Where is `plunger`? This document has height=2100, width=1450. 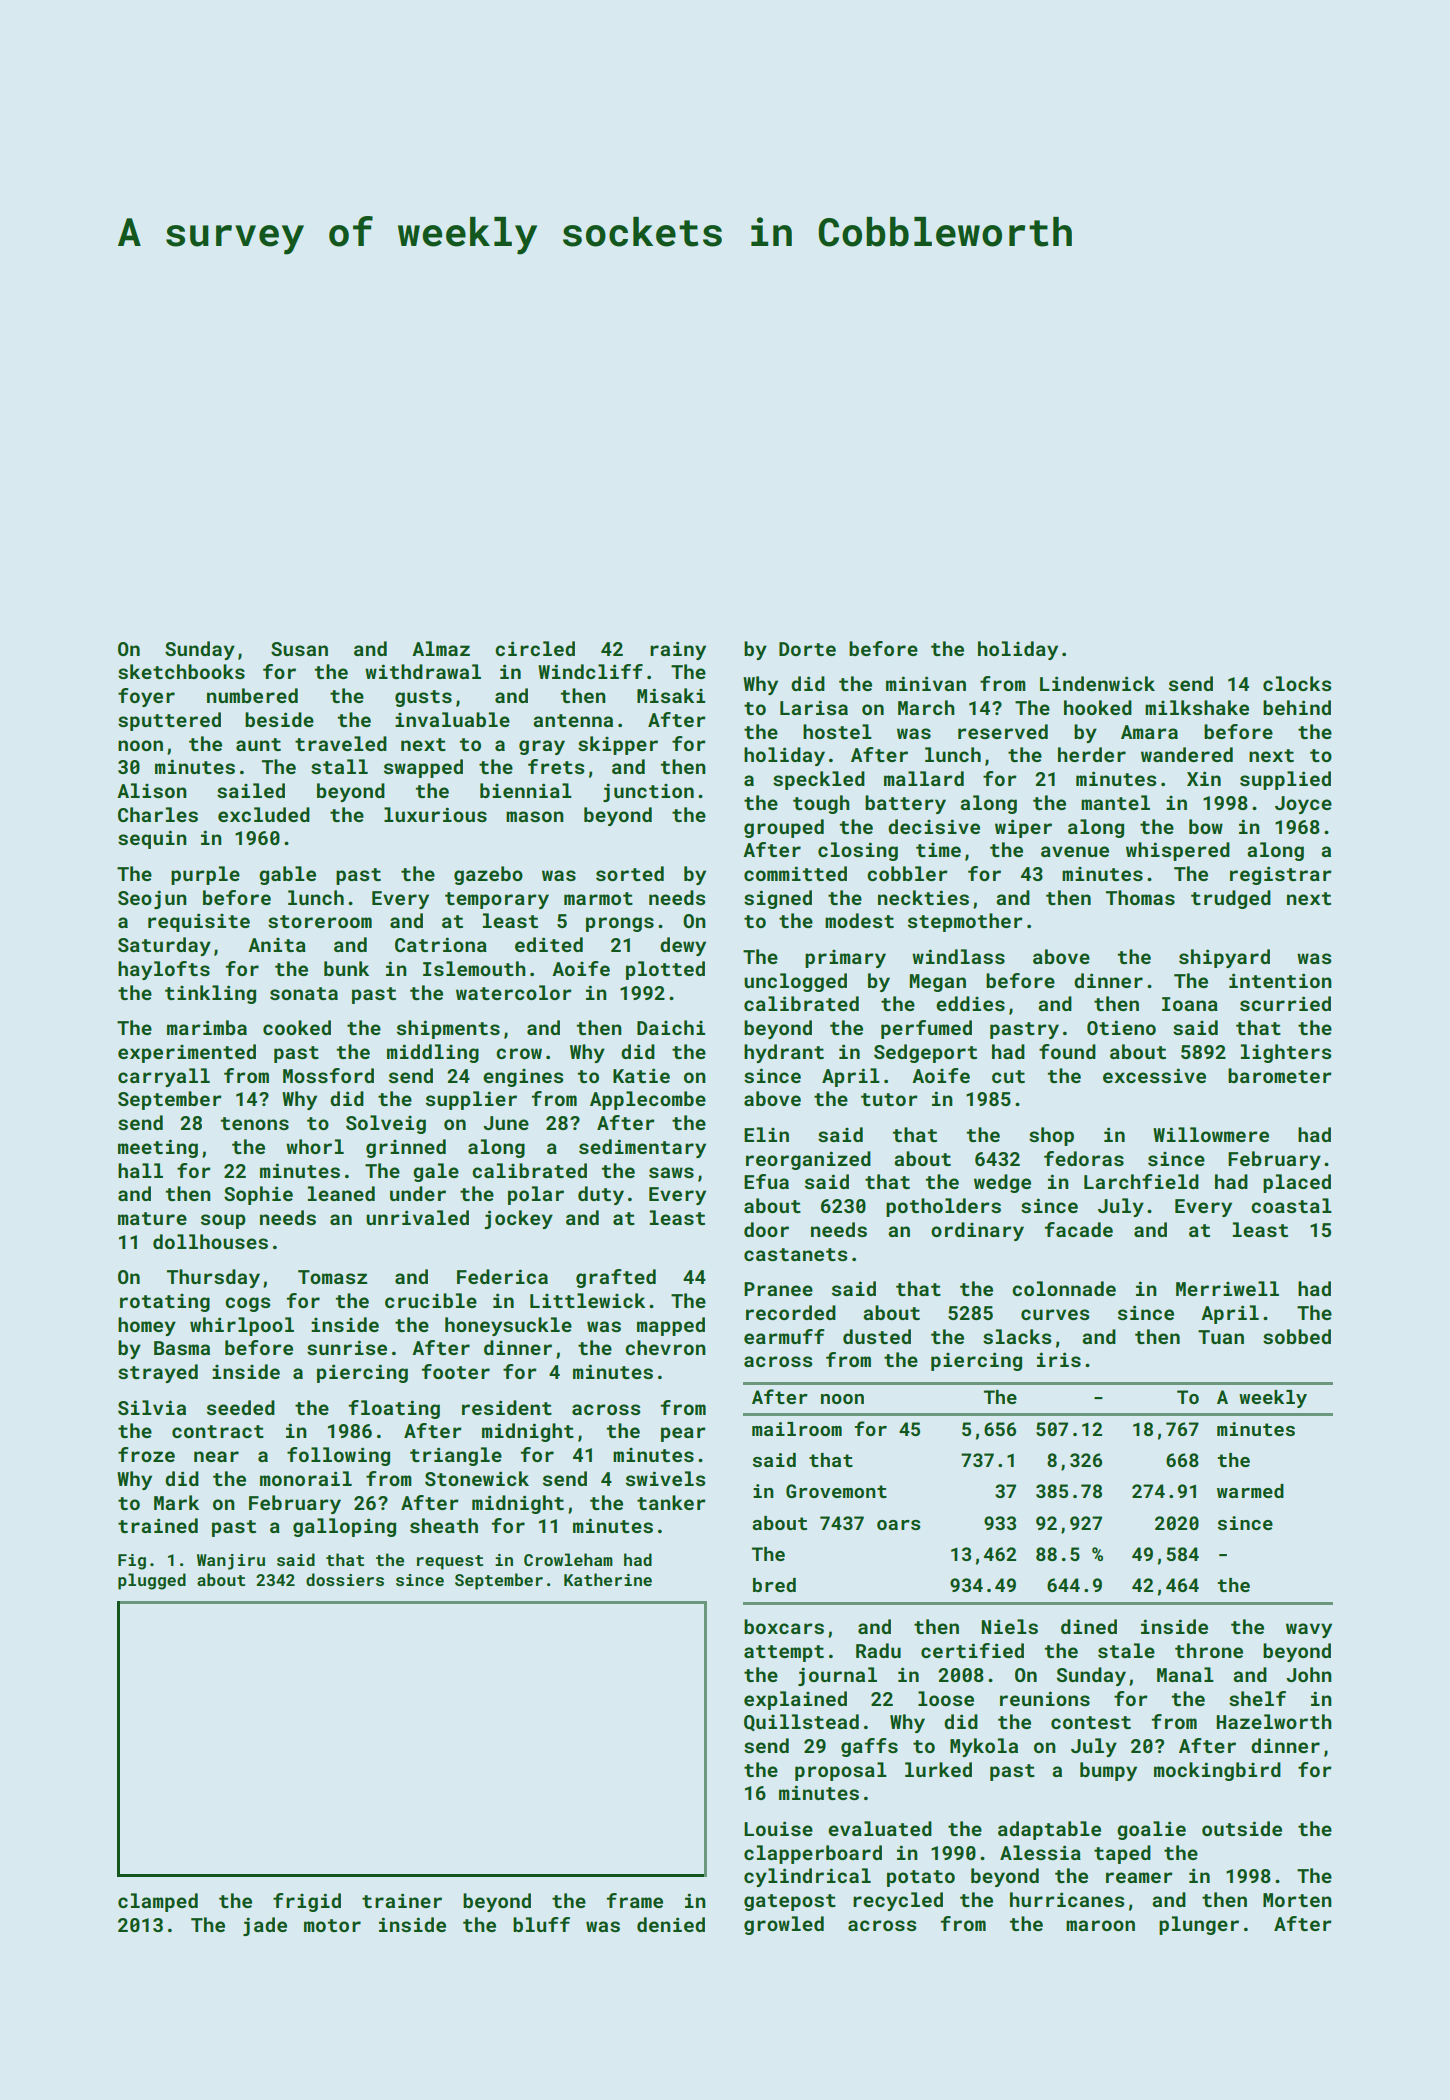 plunger is located at coordinates (1199, 1925).
